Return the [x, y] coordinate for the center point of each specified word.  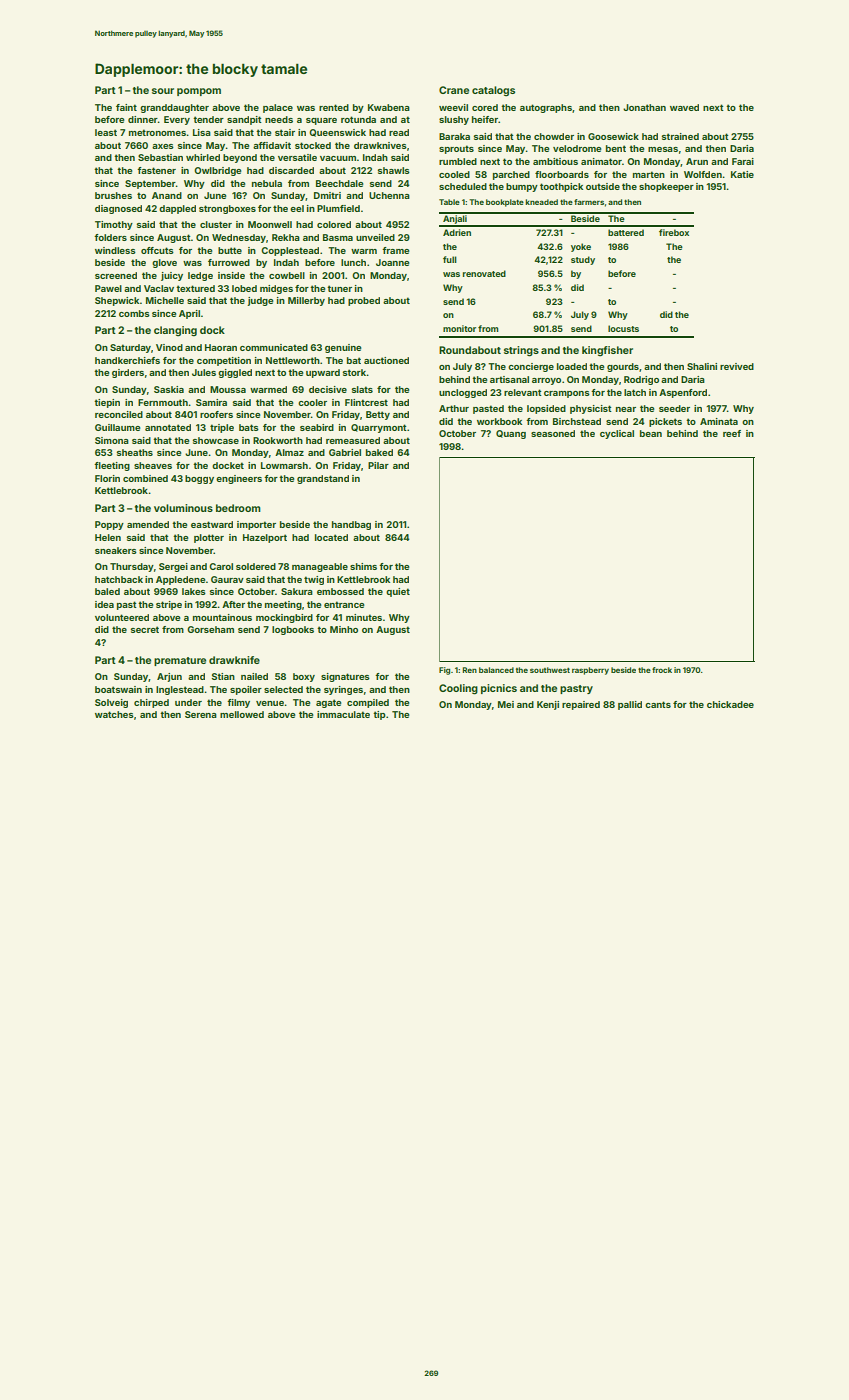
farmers [589, 202]
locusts [623, 328]
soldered [256, 566]
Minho [344, 629]
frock [662, 670]
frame [395, 250]
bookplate [505, 203]
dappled [177, 209]
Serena [201, 714]
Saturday [130, 348]
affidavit [272, 145]
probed [364, 301]
